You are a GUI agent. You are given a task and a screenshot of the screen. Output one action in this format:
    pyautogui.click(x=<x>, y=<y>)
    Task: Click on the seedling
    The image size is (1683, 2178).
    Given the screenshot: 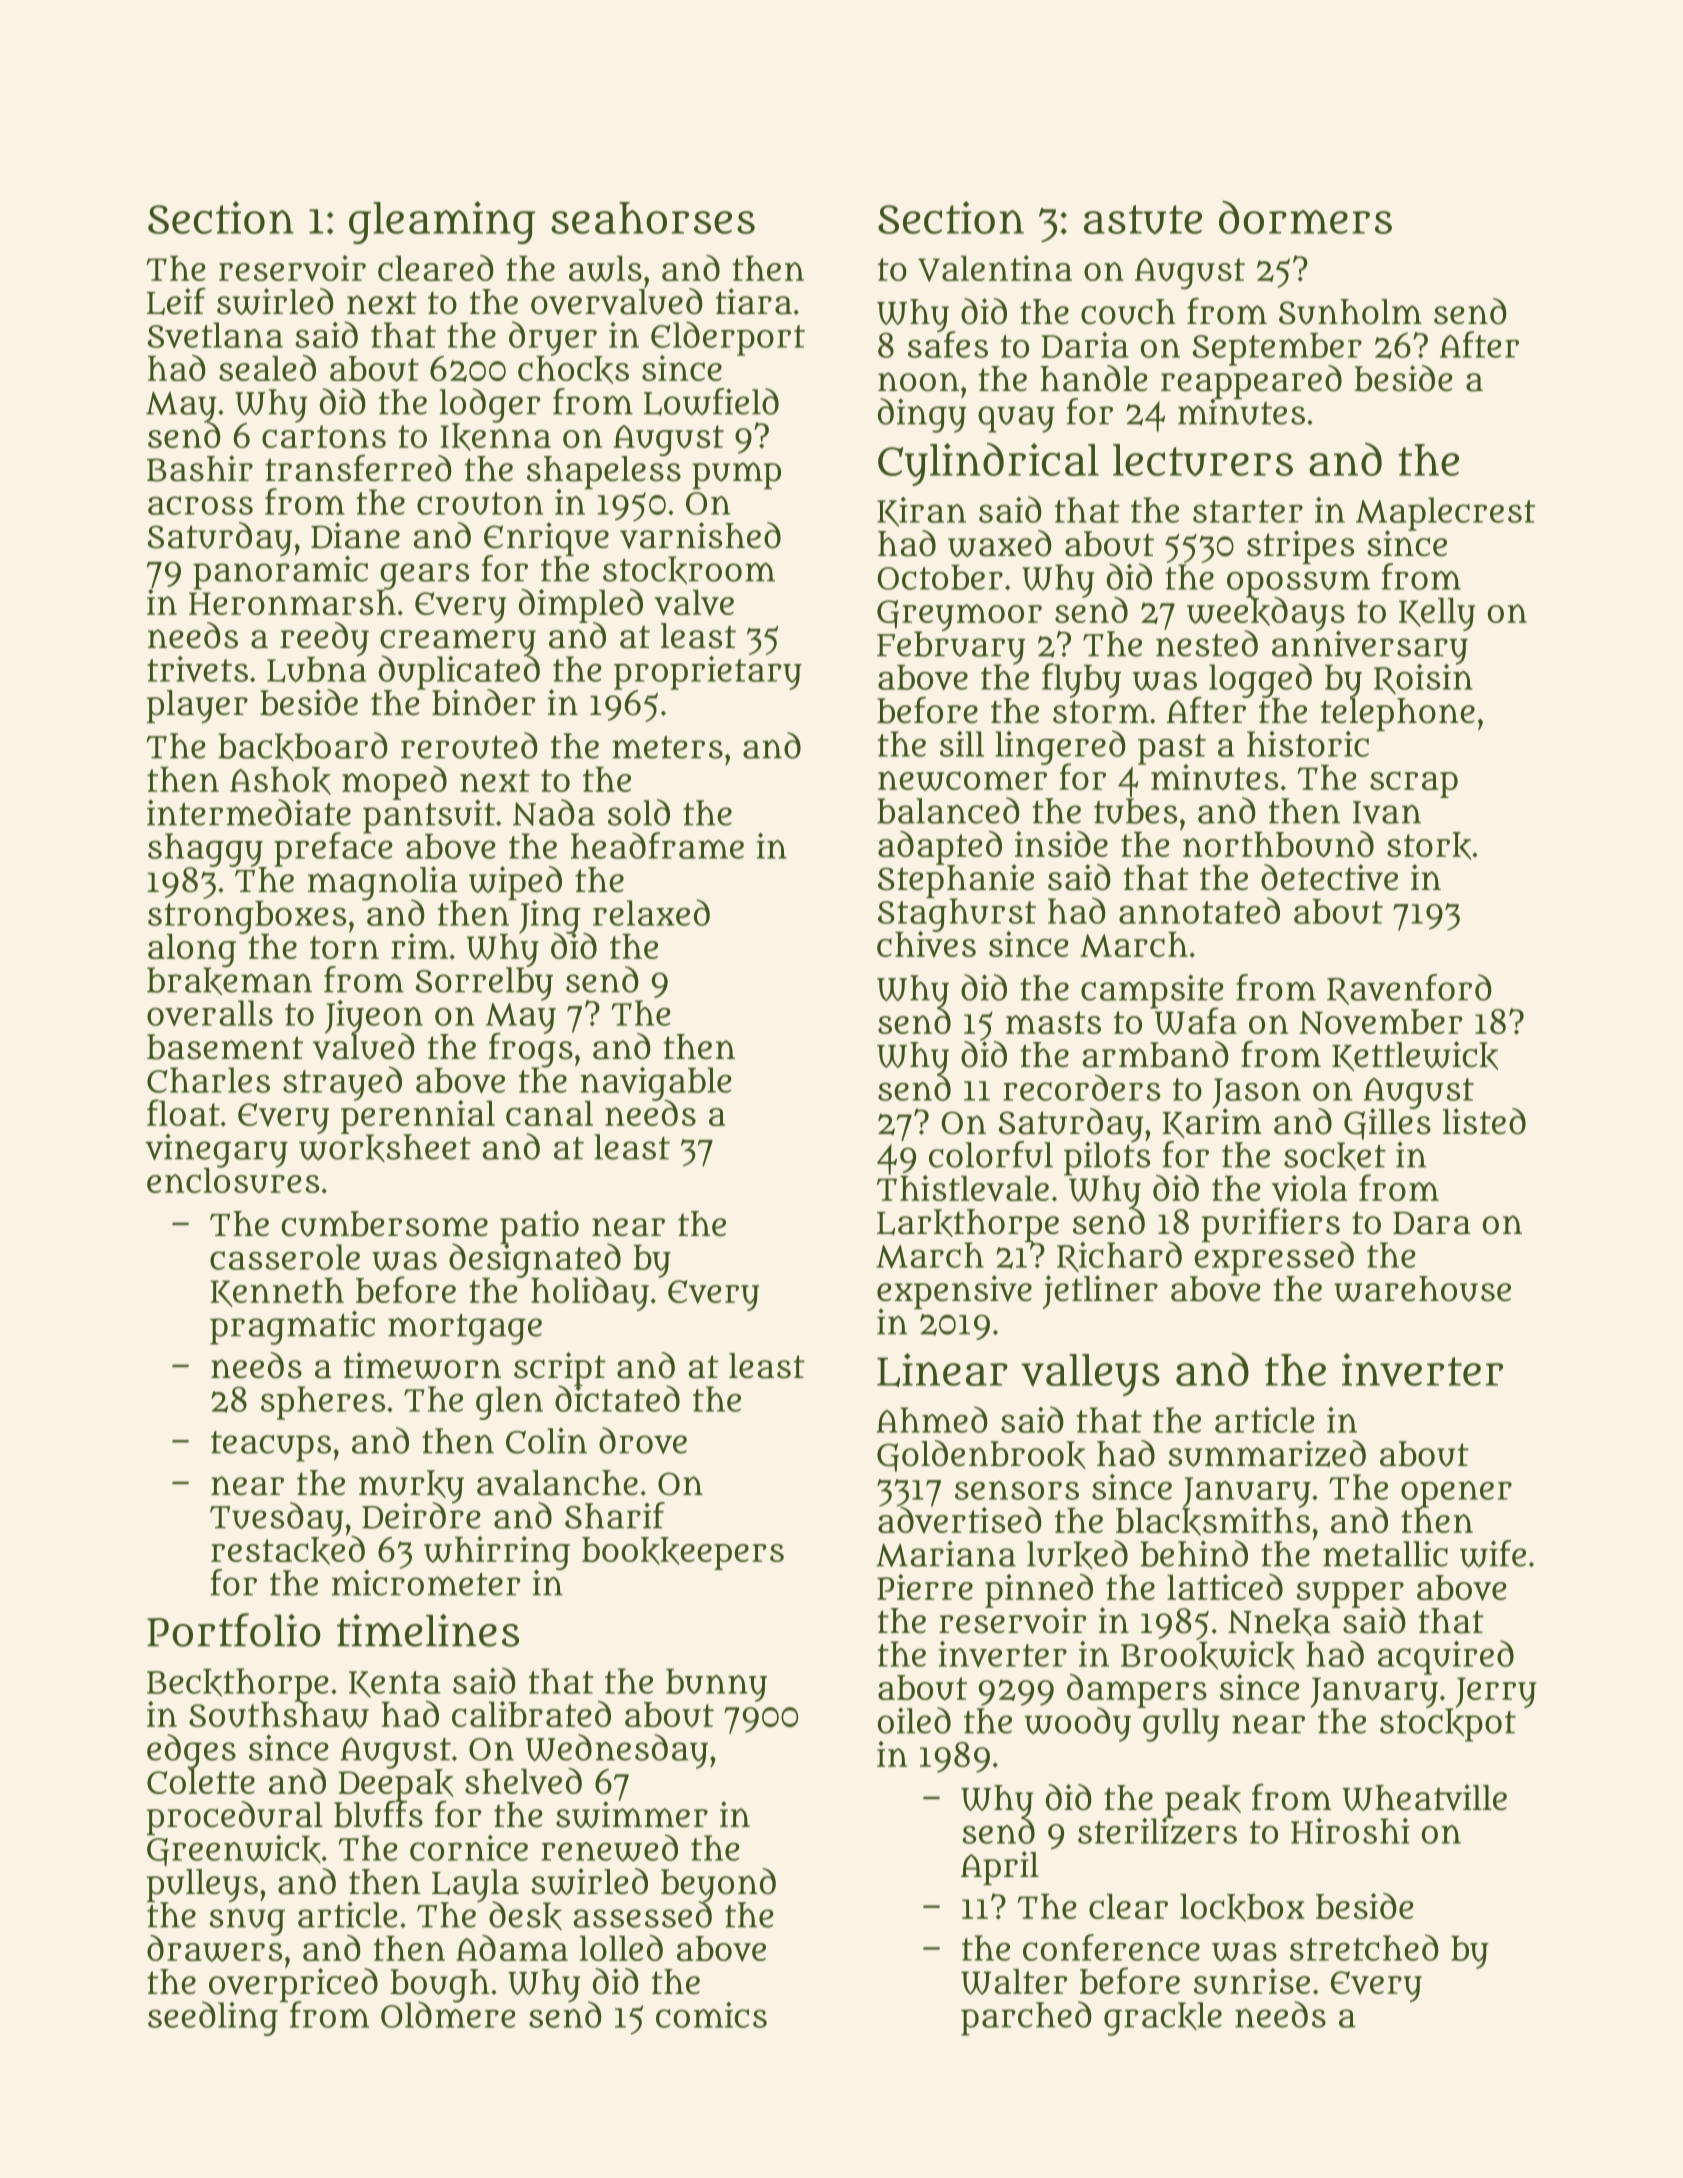 What is the action you would take?
    pyautogui.click(x=213, y=2019)
